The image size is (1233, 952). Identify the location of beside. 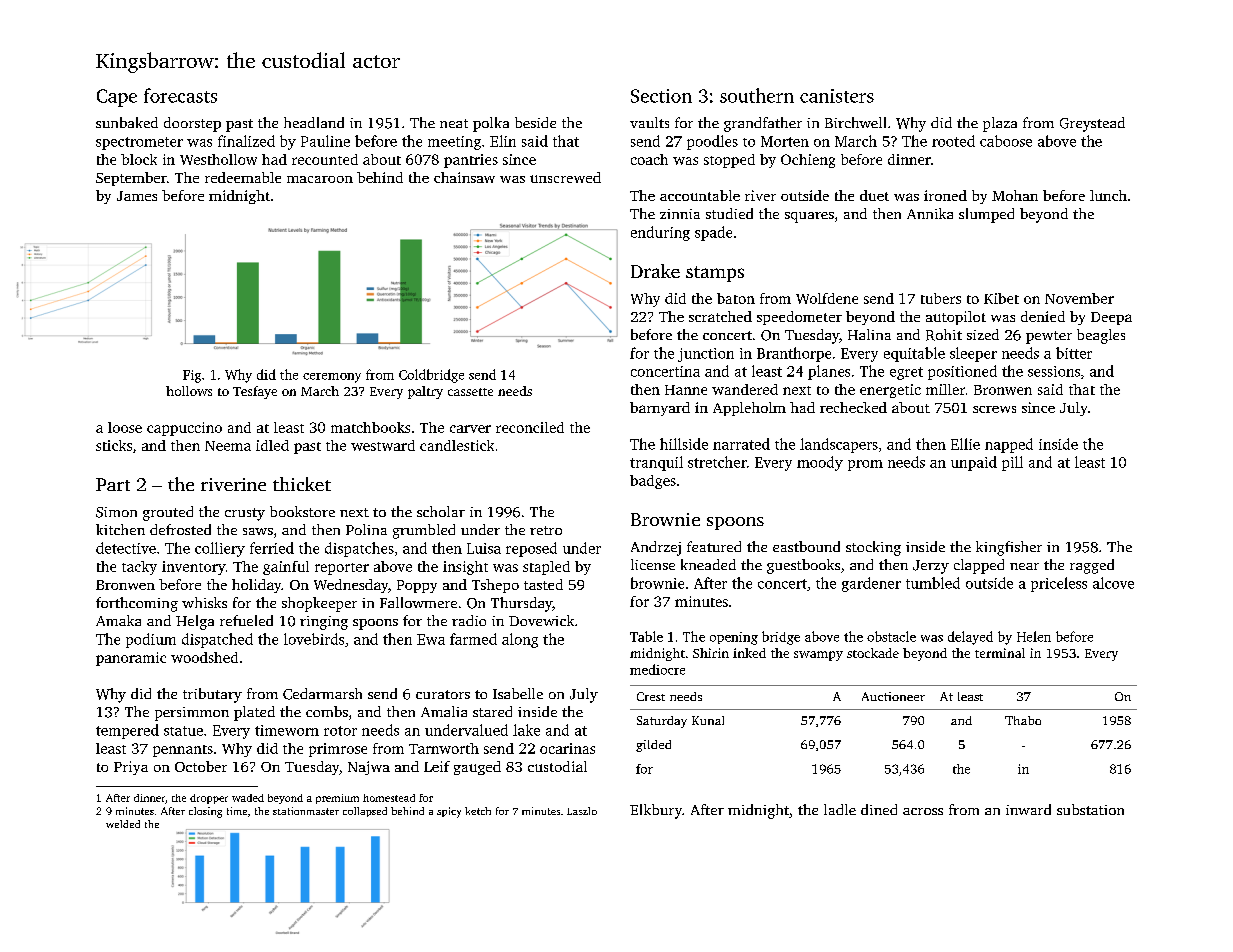
(535, 122).
